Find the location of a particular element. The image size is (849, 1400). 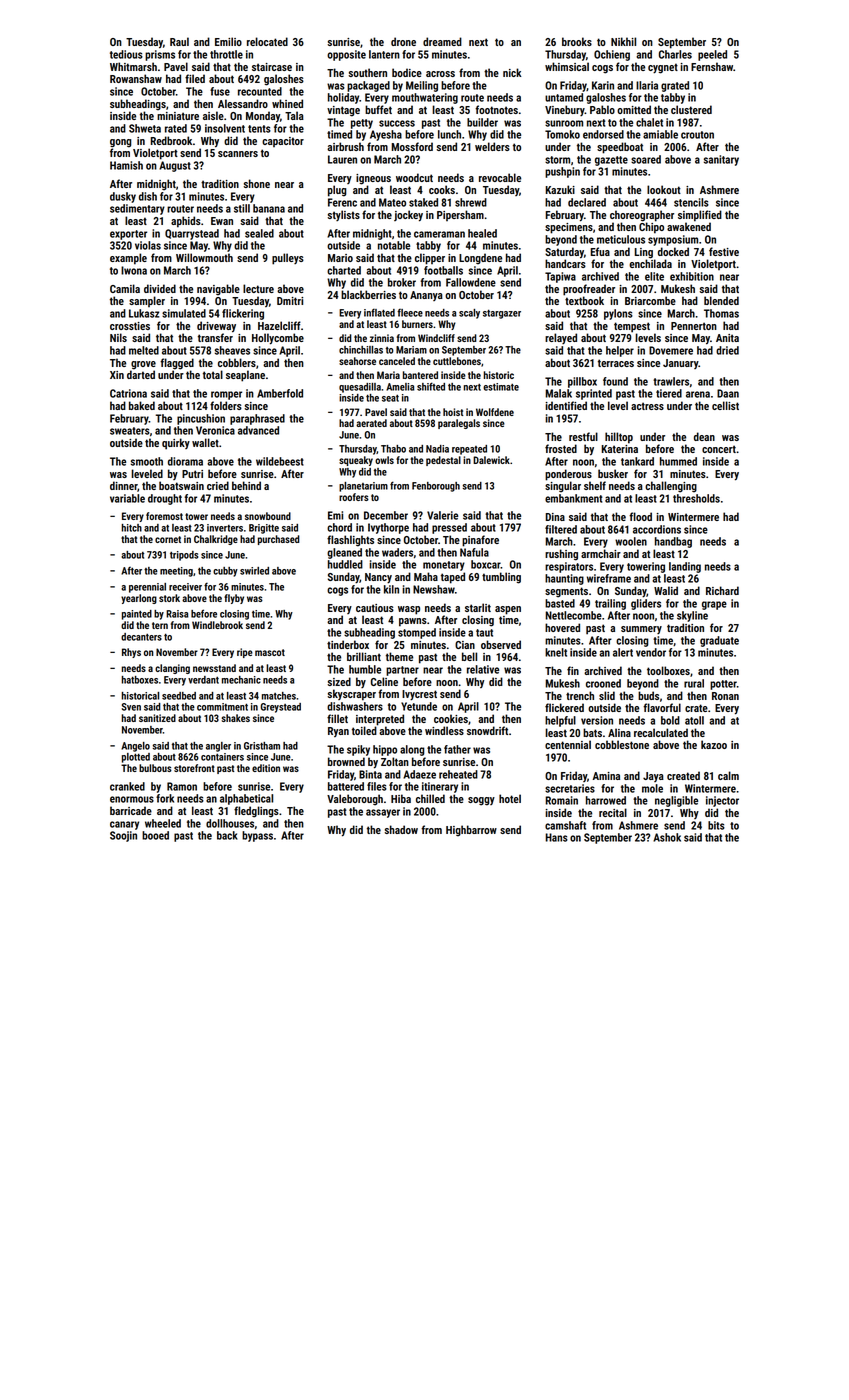

Rowanshaw is located at coordinates (136, 78).
